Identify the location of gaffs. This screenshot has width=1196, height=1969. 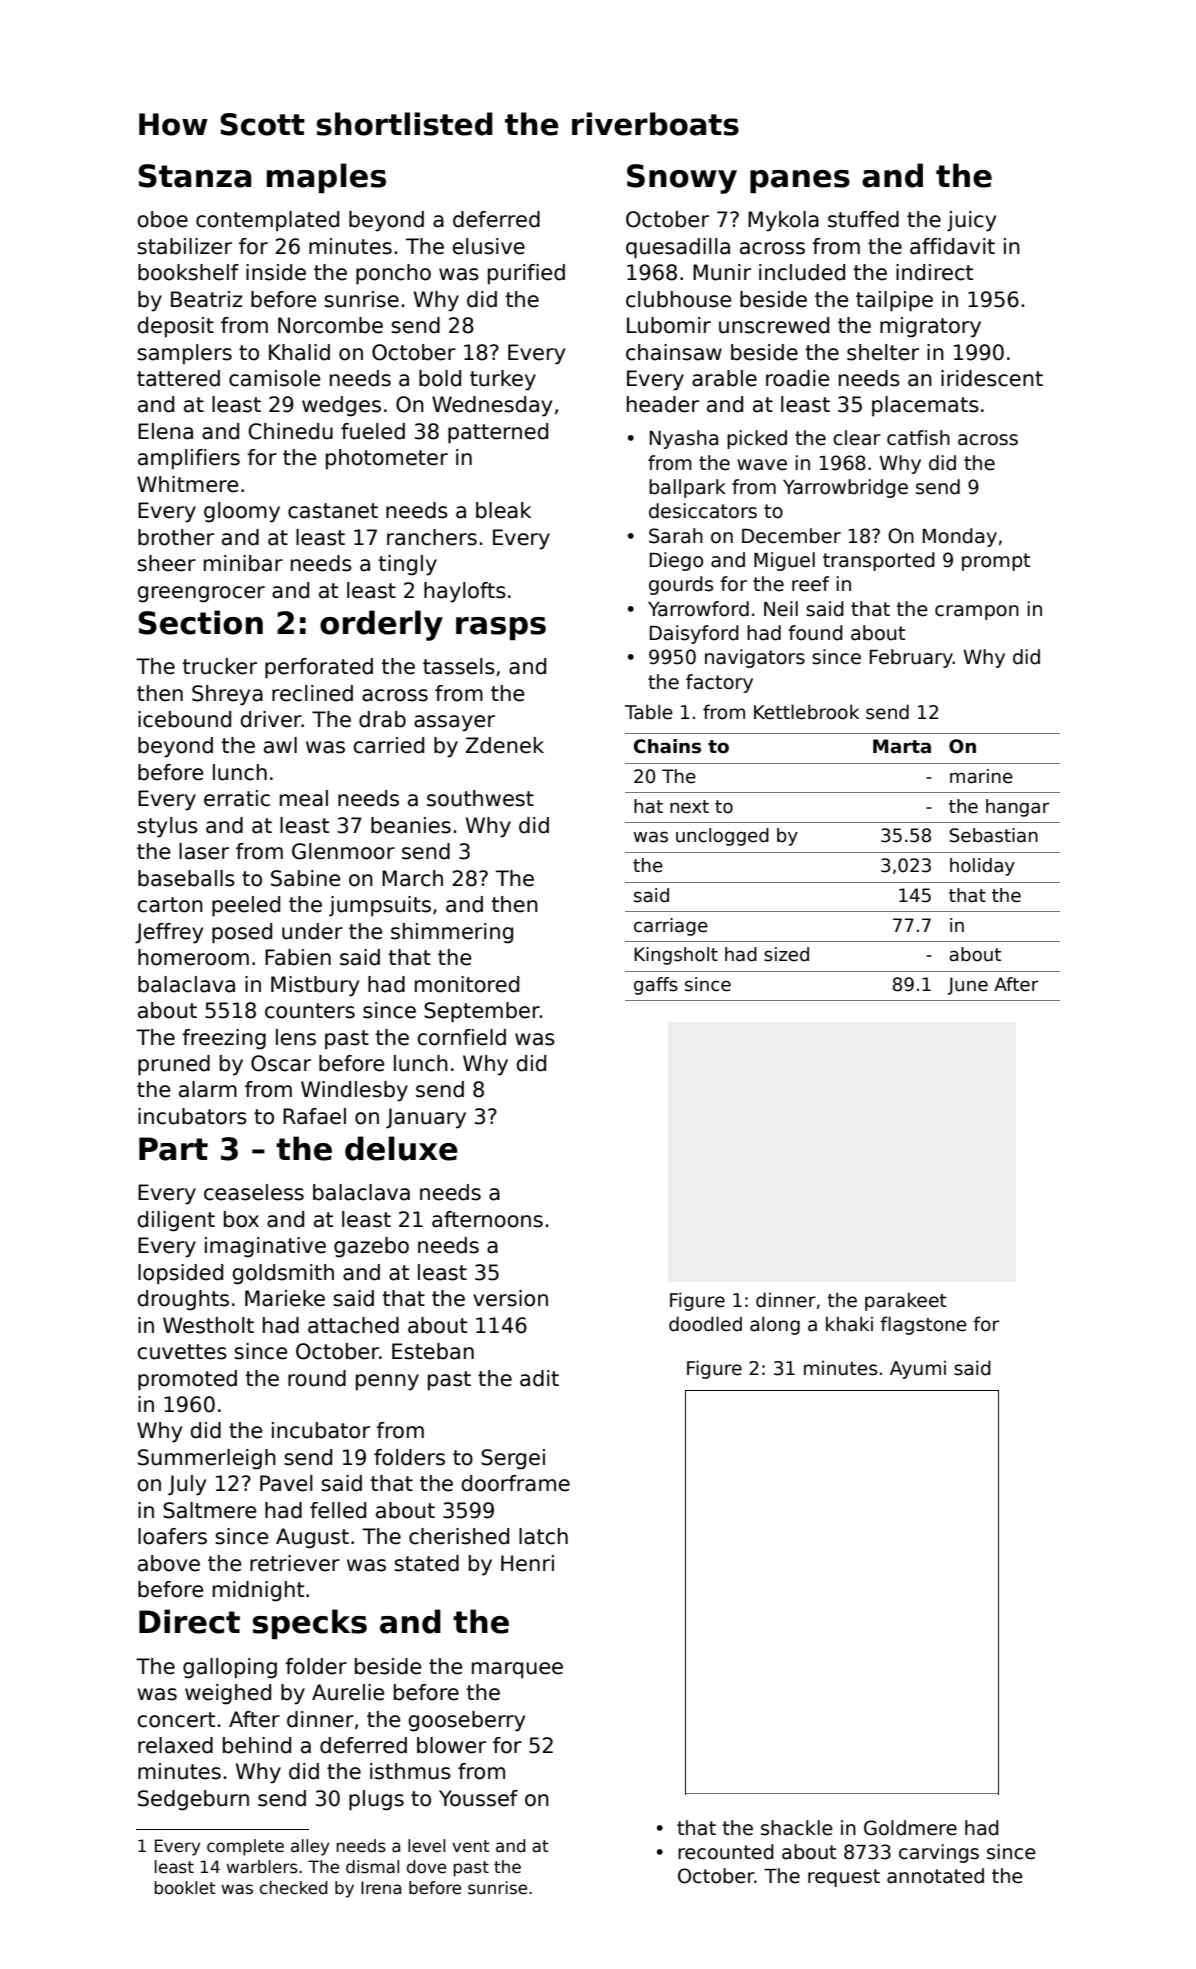
(656, 986).
